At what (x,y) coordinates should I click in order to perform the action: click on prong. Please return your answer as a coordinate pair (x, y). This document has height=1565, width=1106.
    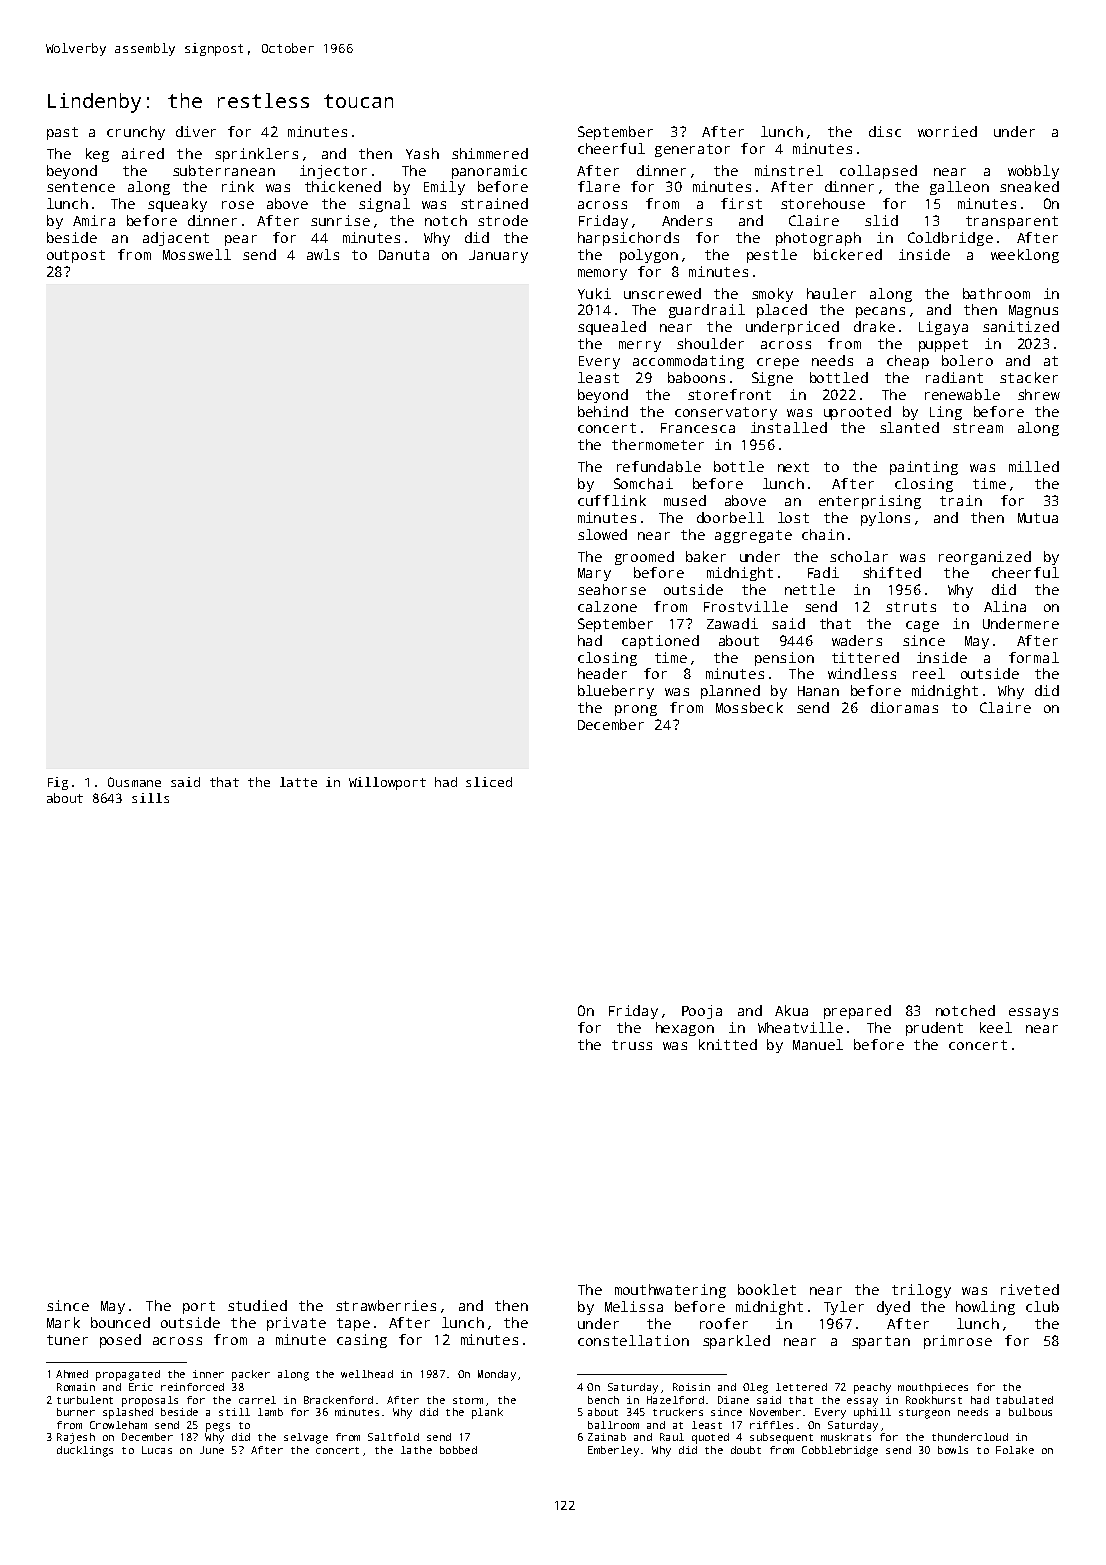
    Looking at the image, I should click on (636, 710).
